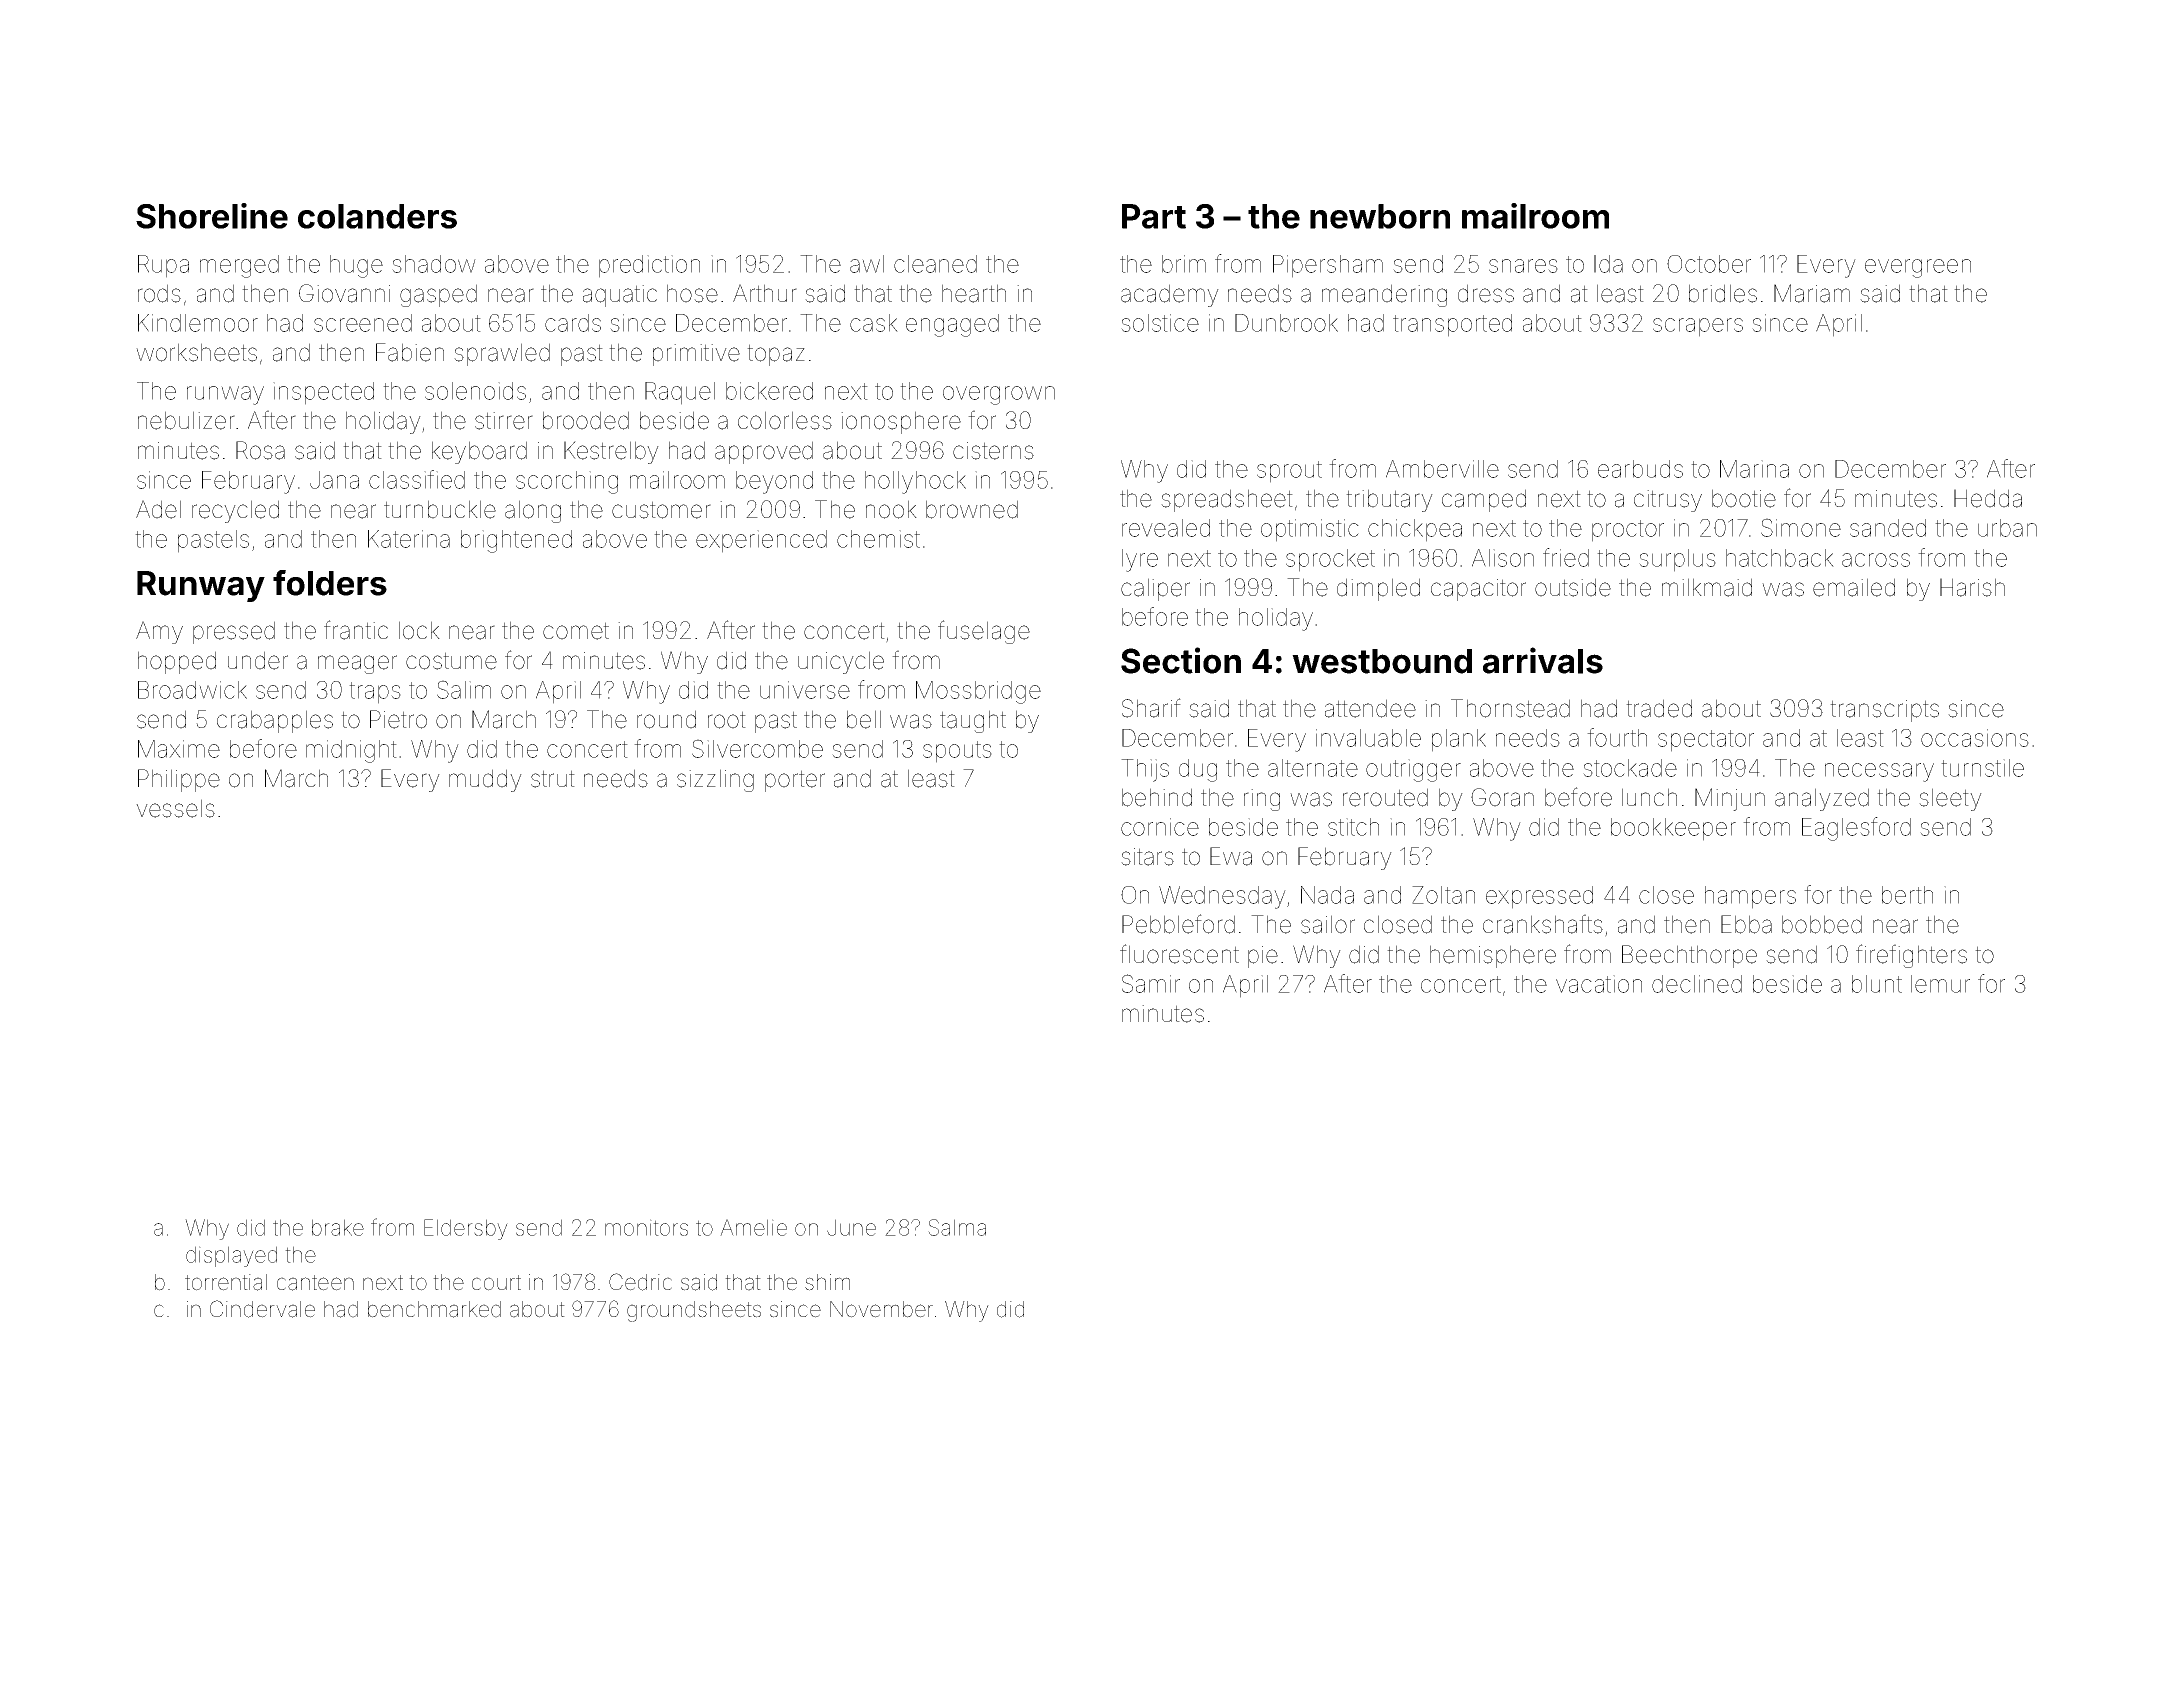 The width and height of the screenshot is (2178, 1683). Describe the element at coordinates (957, 1227) in the screenshot. I see `Salma` at that location.
